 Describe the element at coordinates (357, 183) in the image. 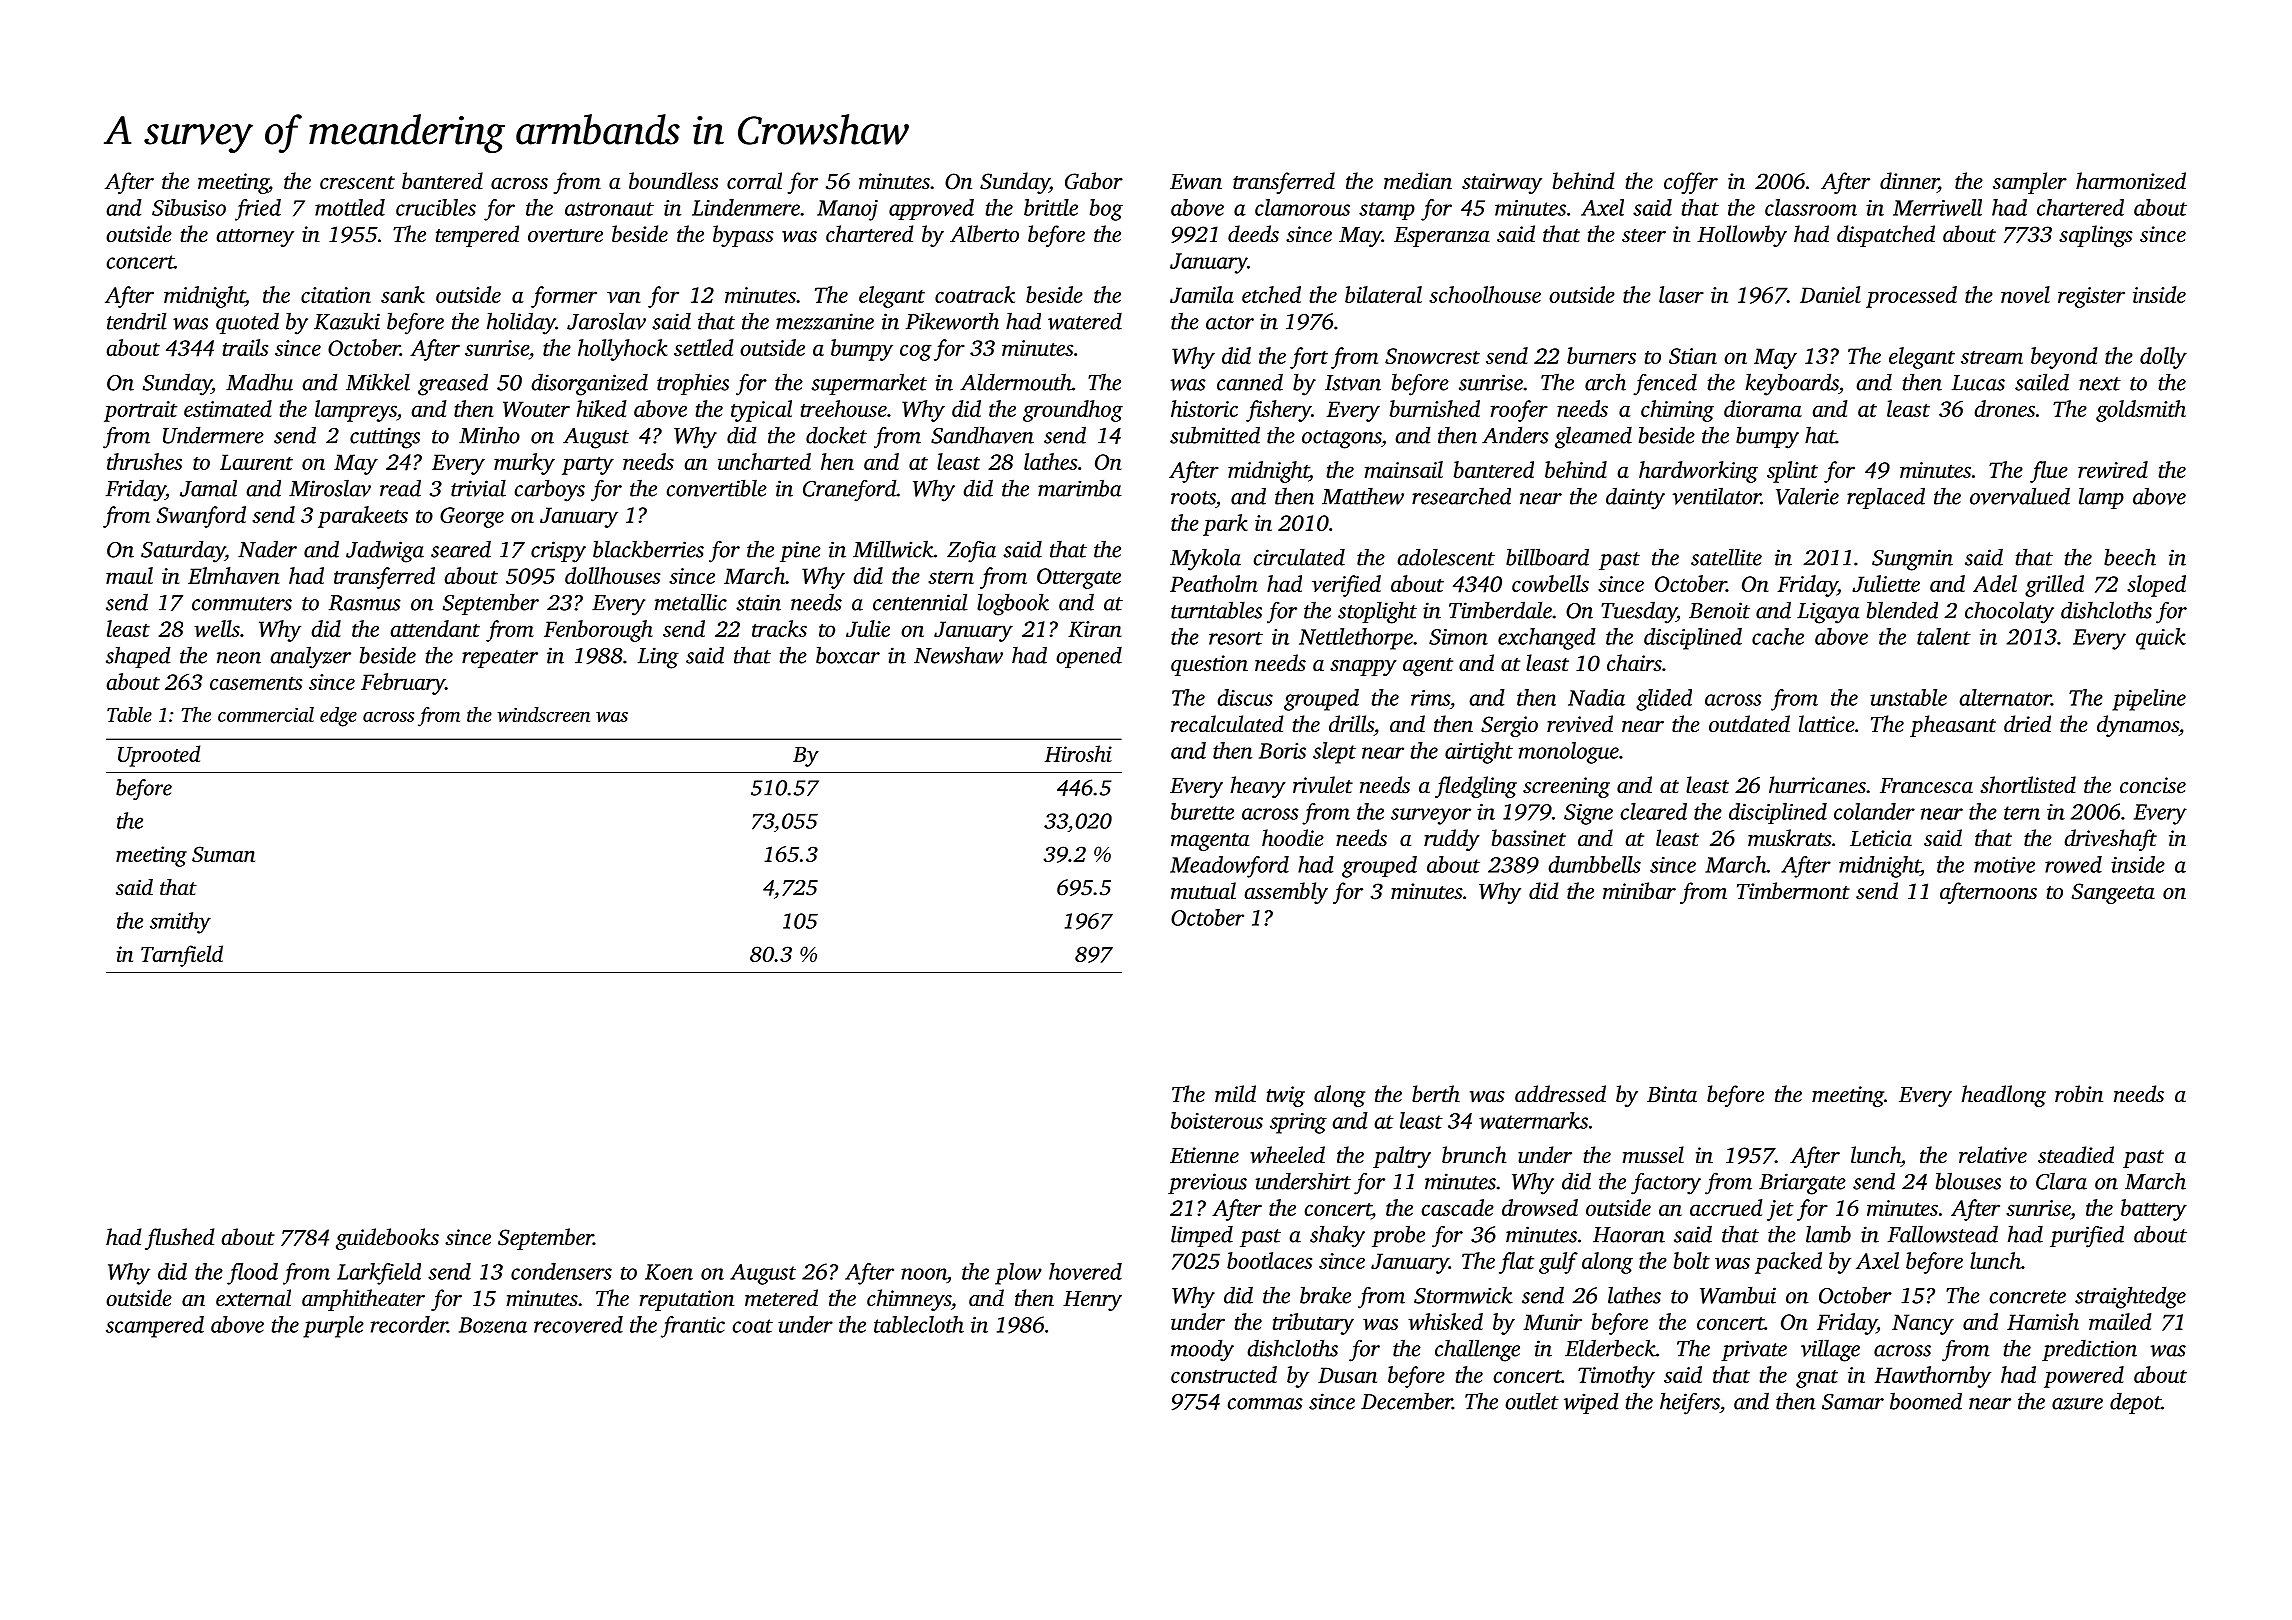

I see `crescent` at that location.
